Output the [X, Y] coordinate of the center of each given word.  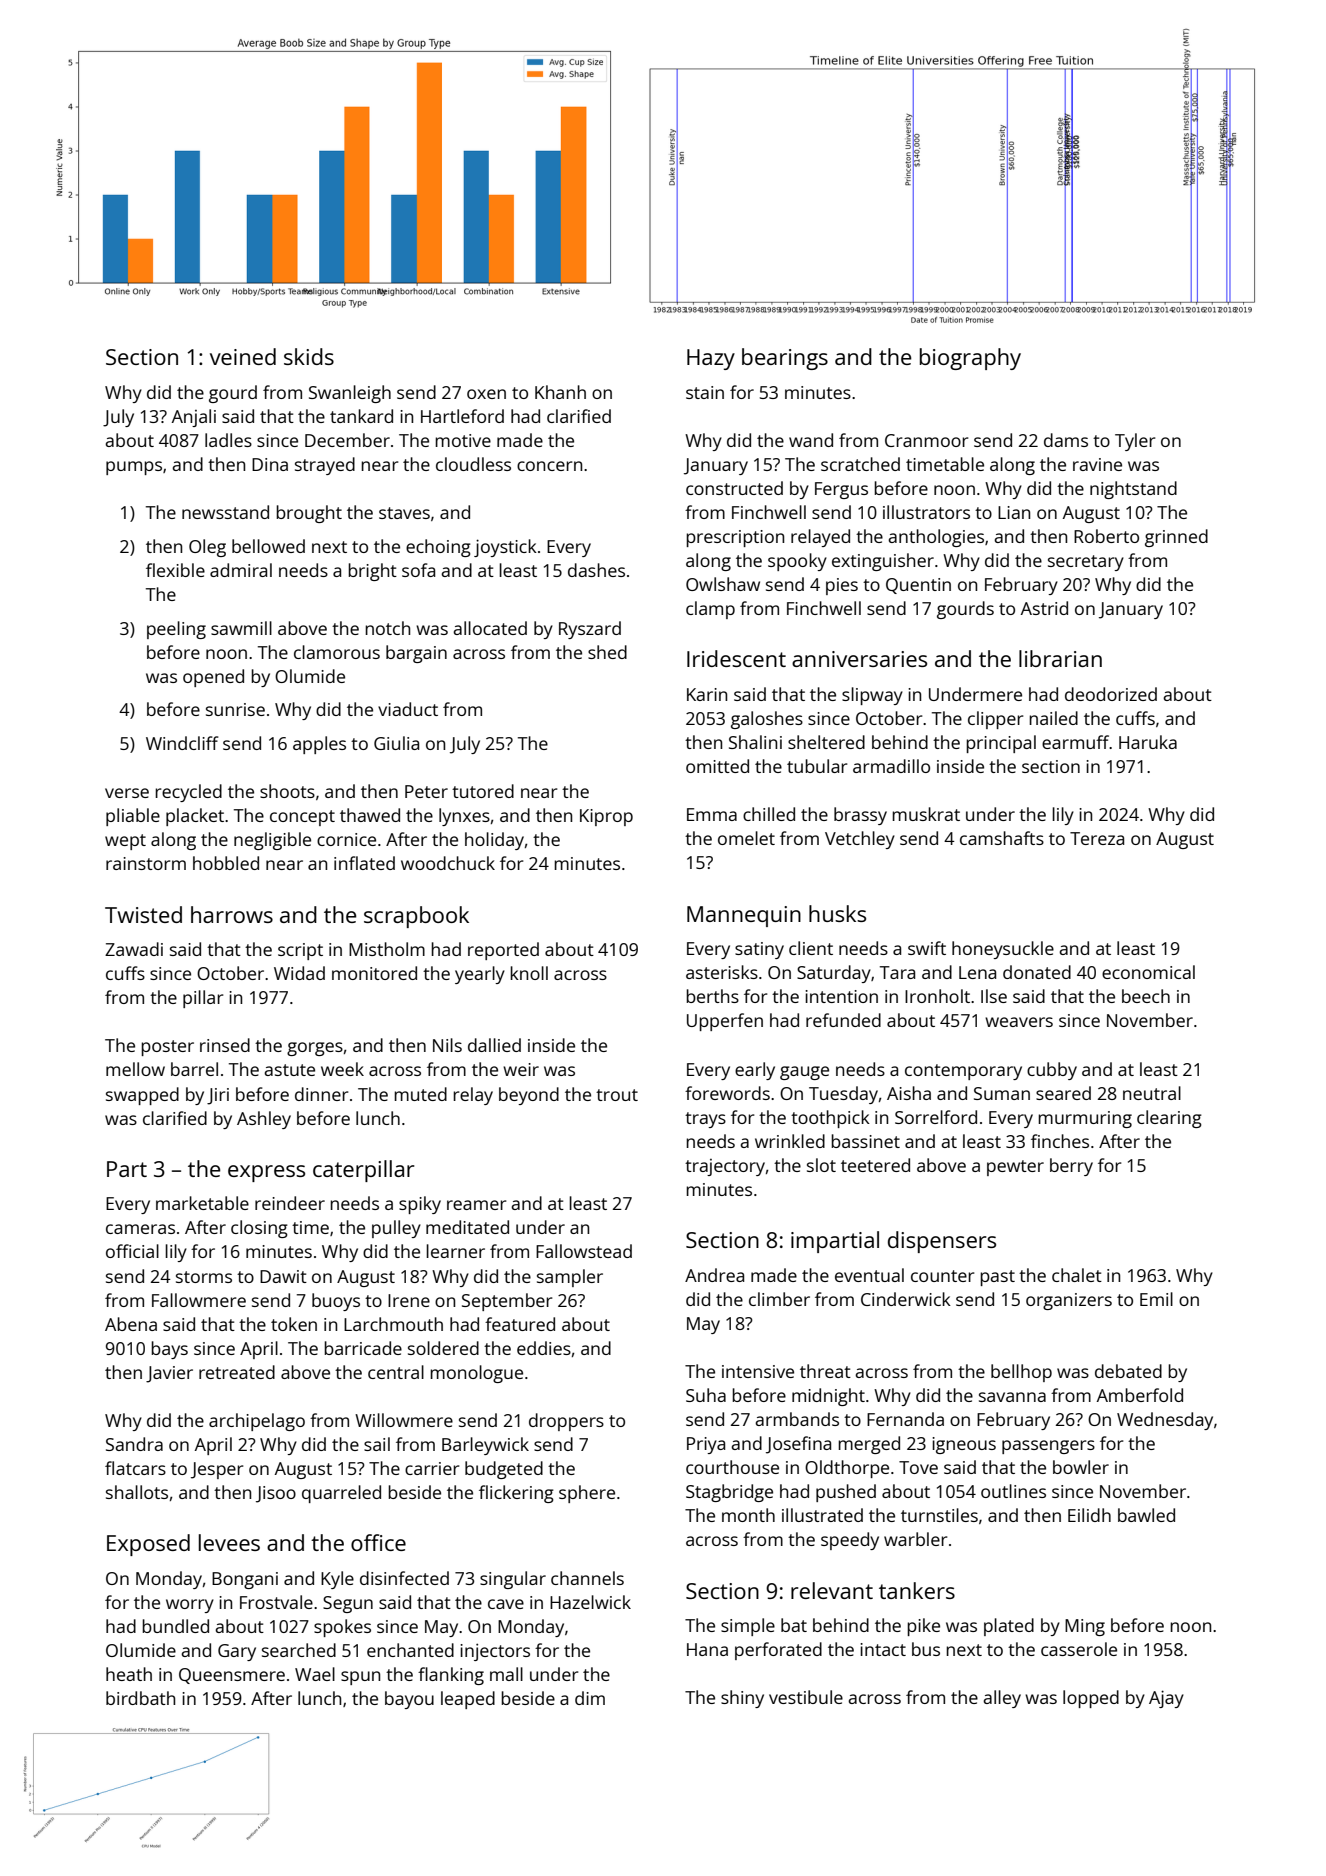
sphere [587, 1494]
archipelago [257, 1422]
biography [970, 359]
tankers [917, 1590]
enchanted [410, 1650]
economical [1148, 972]
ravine [1097, 464]
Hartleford [462, 416]
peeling [176, 630]
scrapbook [416, 917]
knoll [529, 973]
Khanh [560, 392]
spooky [797, 562]
